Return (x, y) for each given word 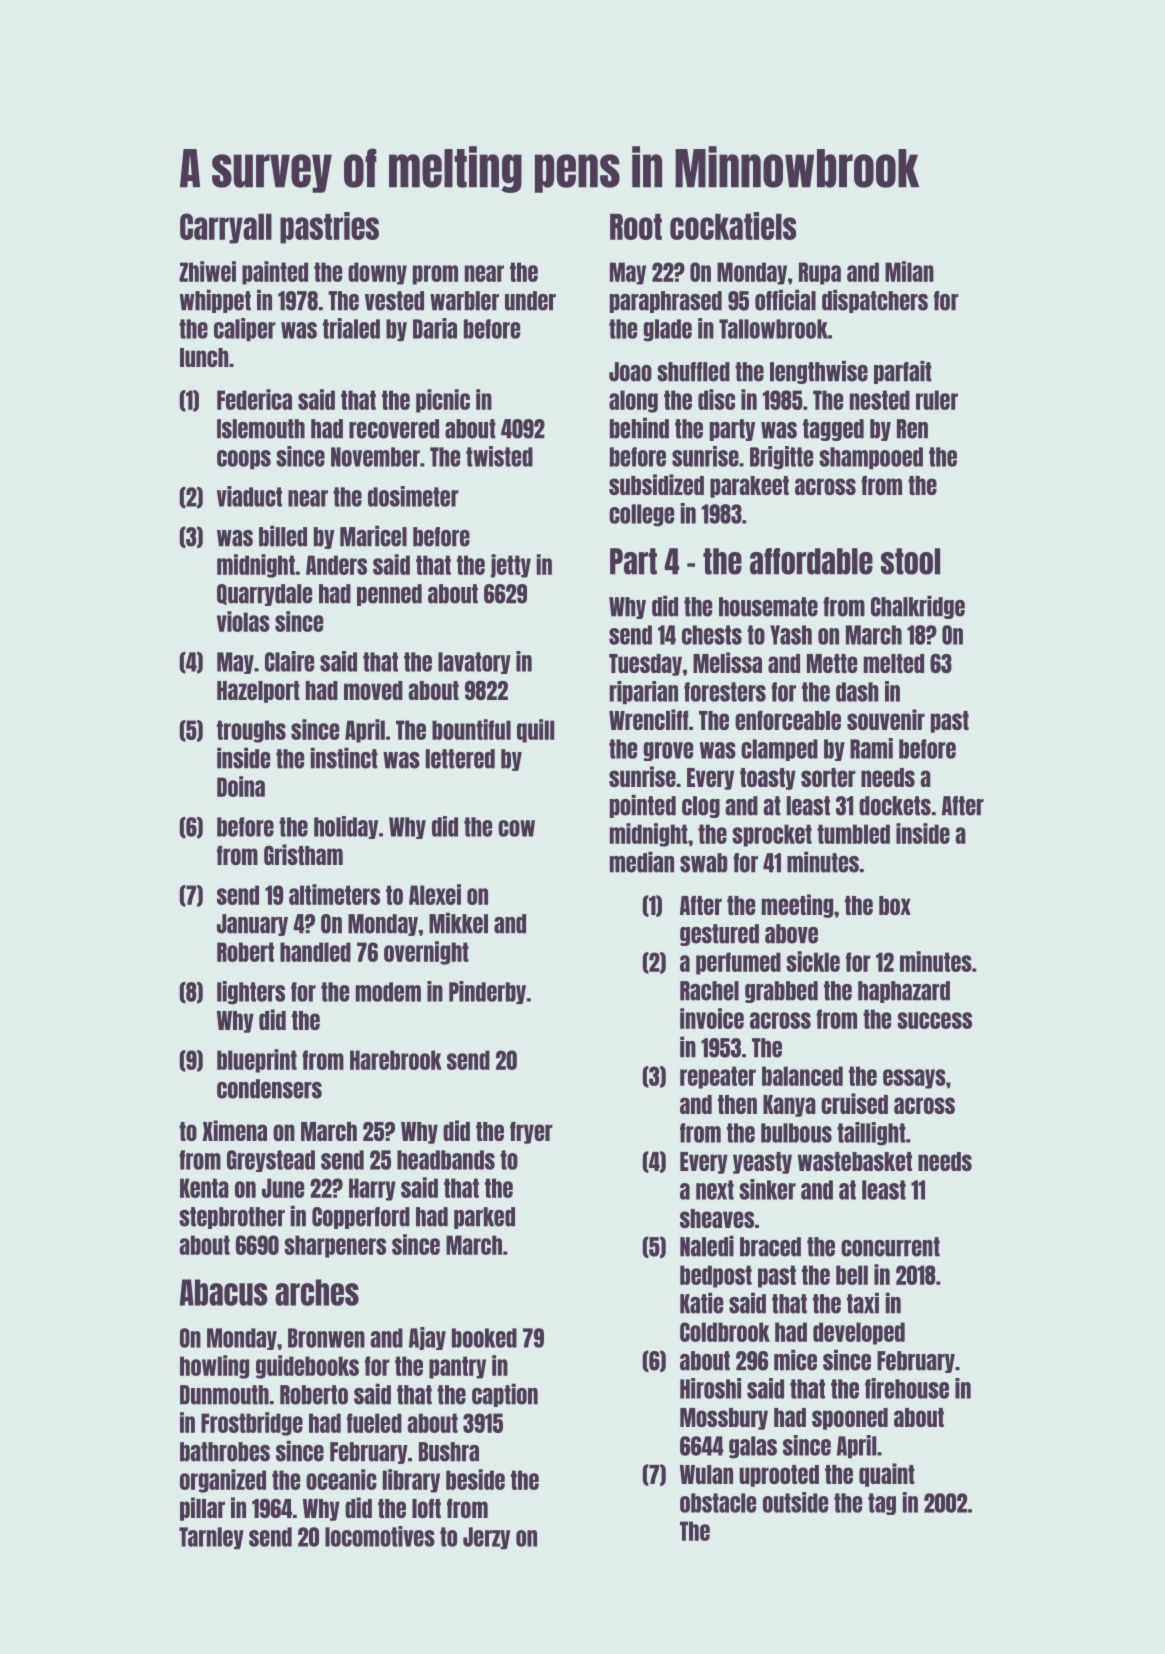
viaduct (249, 496)
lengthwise (819, 372)
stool (910, 561)
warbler (464, 301)
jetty (511, 566)
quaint (887, 1475)
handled (315, 952)
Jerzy (486, 1538)
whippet (215, 301)
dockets (895, 806)
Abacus (224, 1292)
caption (505, 1395)
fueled (374, 1423)
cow (516, 828)
